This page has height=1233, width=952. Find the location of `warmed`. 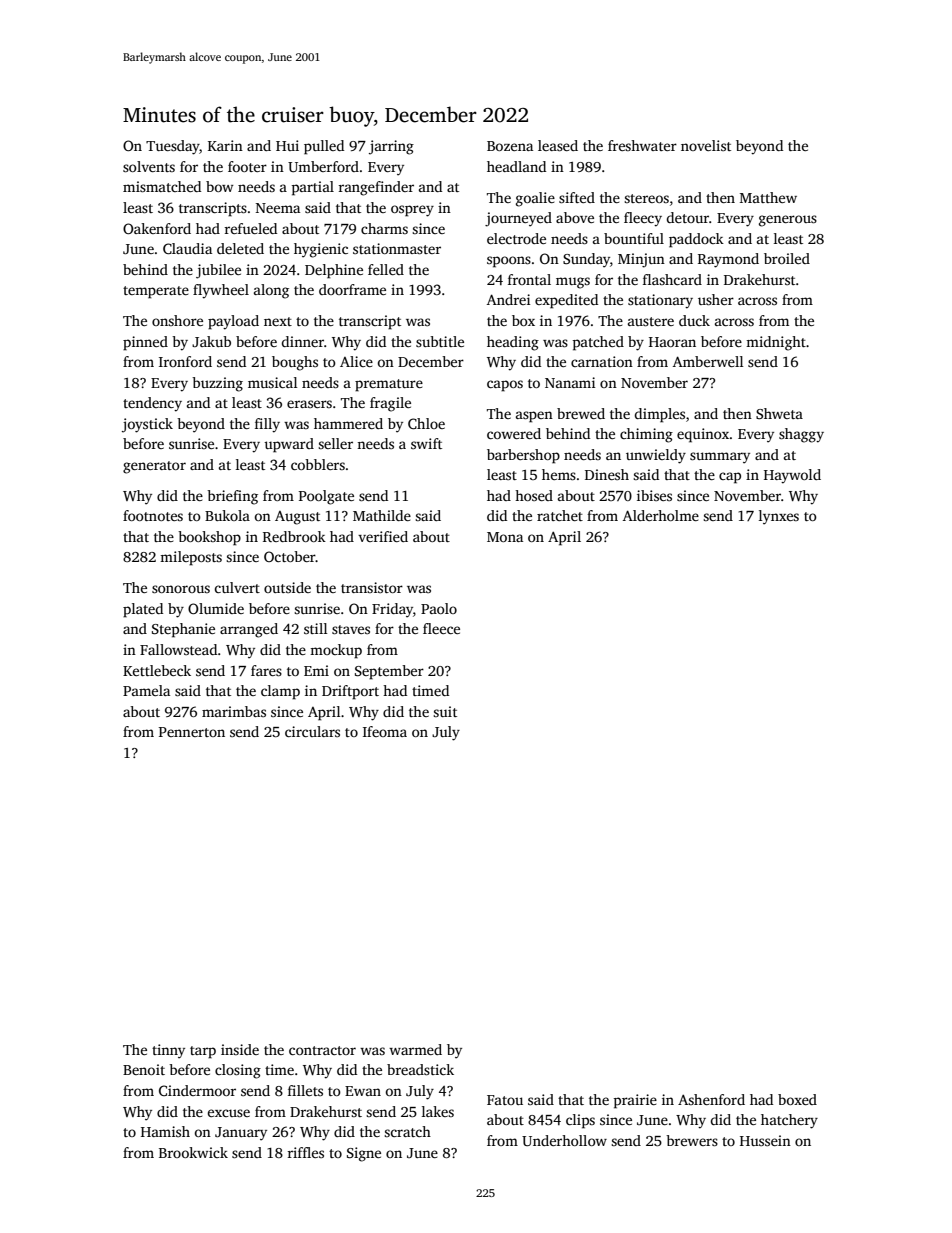

warmed is located at coordinates (415, 1049).
